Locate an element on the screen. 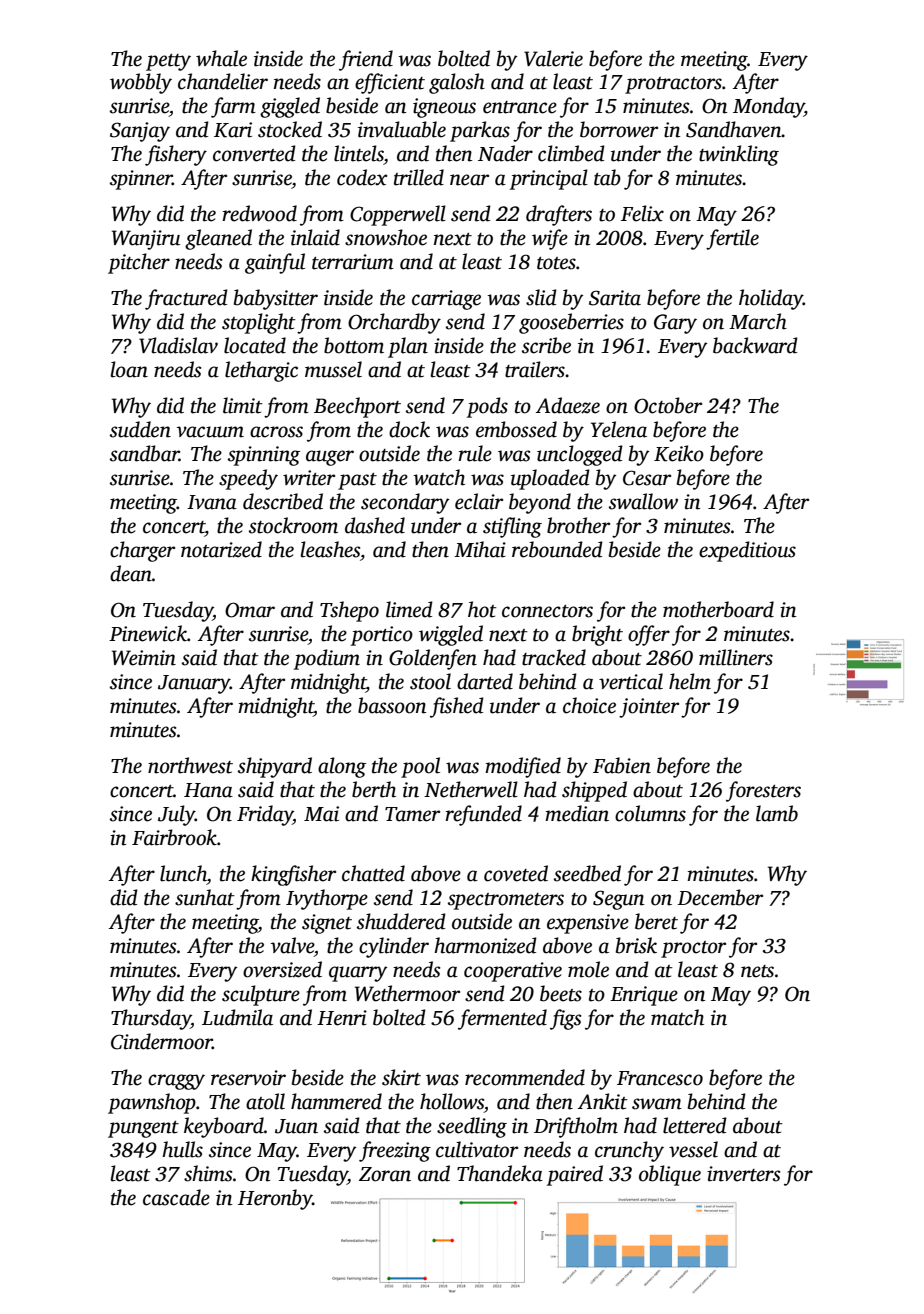  connectors is located at coordinates (547, 611).
